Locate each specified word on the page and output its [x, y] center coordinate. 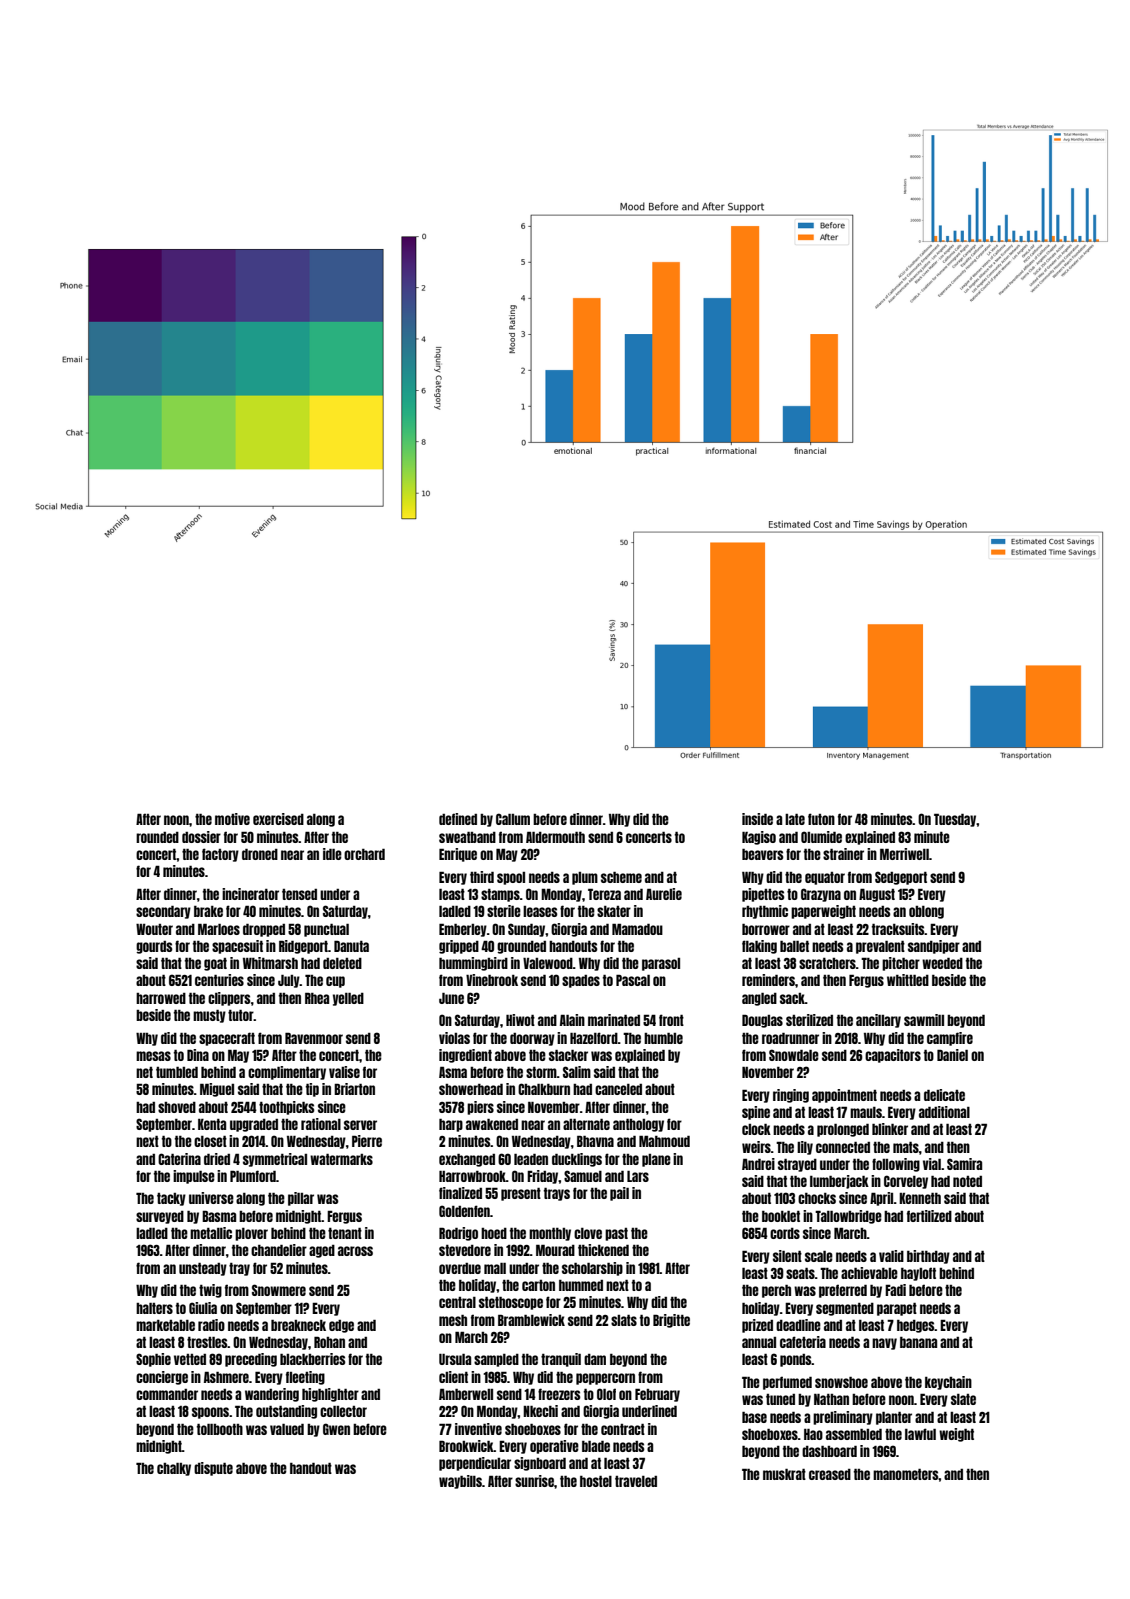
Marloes [219, 929]
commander [167, 1394]
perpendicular [475, 1464]
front [671, 1020]
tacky [171, 1199]
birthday [928, 1257]
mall [495, 1268]
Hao [813, 1434]
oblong [926, 912]
